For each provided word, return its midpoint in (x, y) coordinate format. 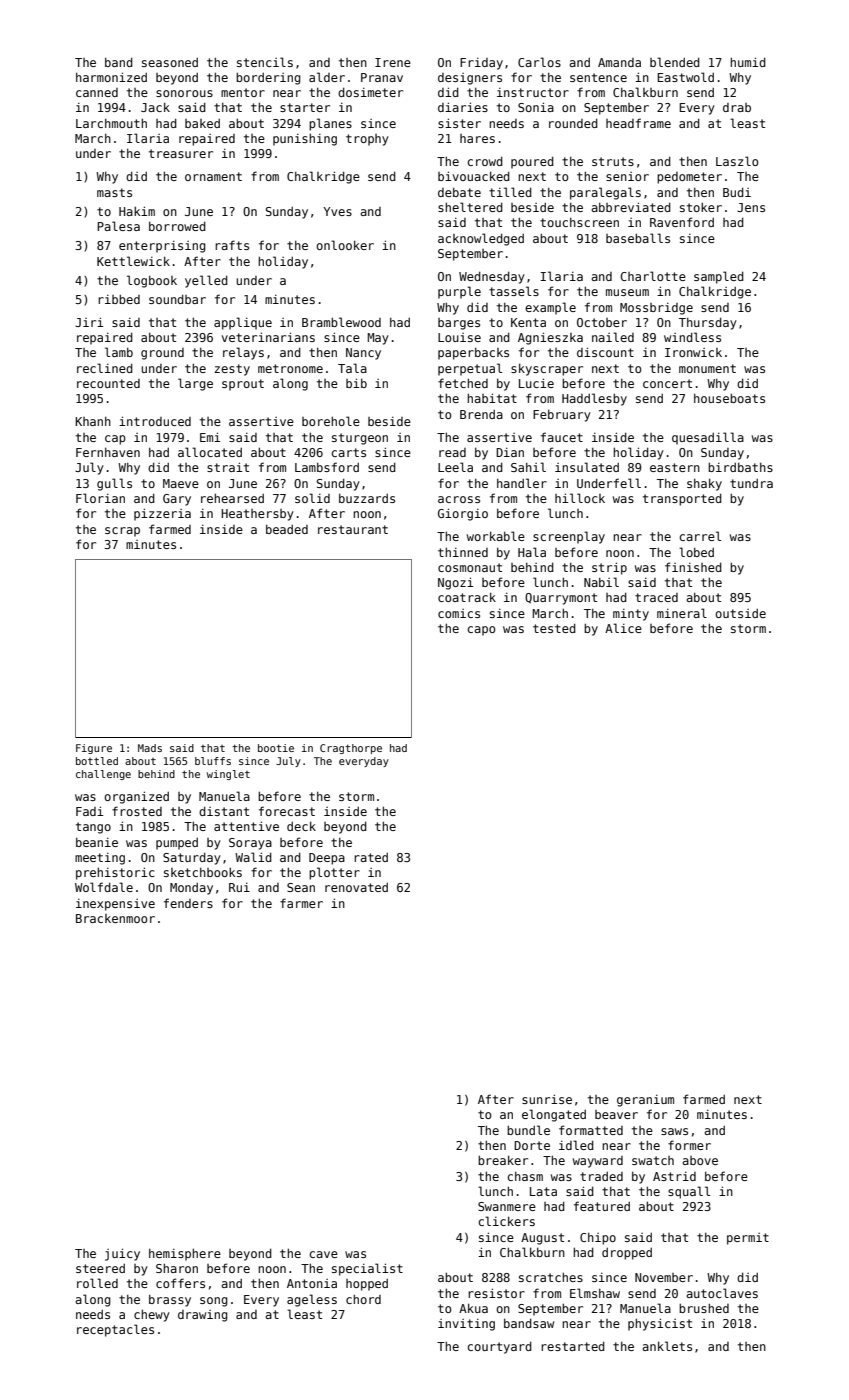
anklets (667, 1346)
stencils (265, 62)
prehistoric (115, 873)
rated (371, 857)
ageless (312, 1300)
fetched (463, 383)
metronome (290, 368)
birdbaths (740, 467)
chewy (152, 1315)
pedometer (689, 178)
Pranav (382, 77)
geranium (645, 1101)
